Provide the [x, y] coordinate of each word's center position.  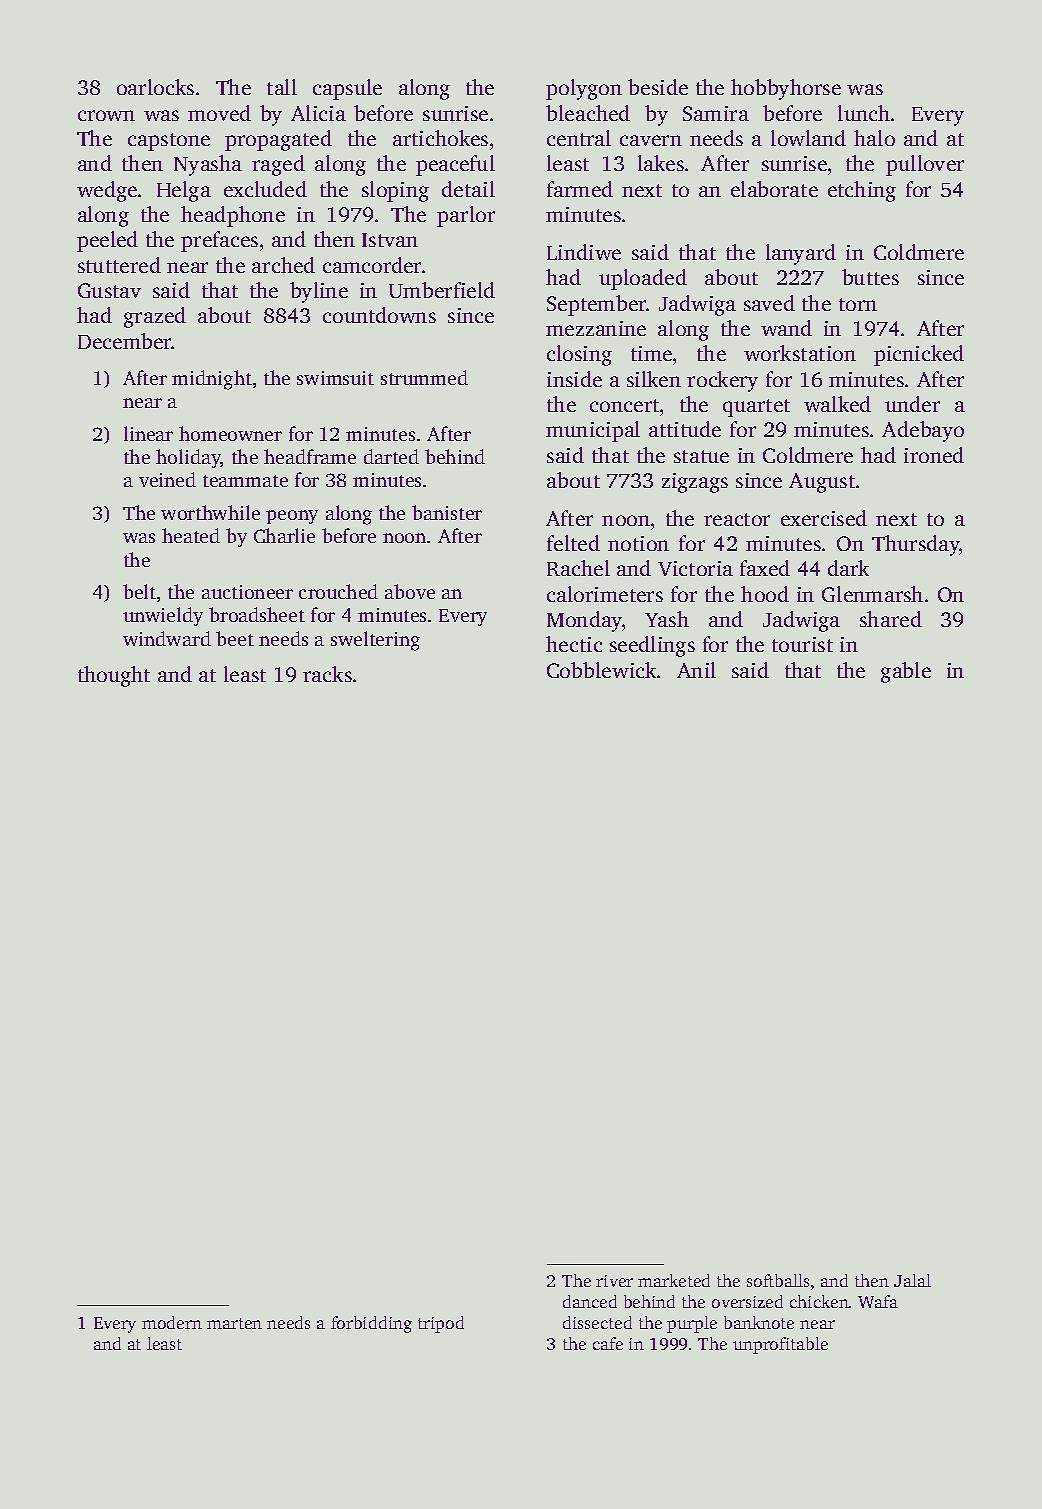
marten [234, 1323]
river [614, 1281]
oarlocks [155, 87]
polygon [584, 89]
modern [172, 1322]
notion [638, 543]
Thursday [916, 545]
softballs [778, 1280]
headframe [310, 456]
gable [906, 672]
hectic [574, 644]
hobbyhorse [786, 89]
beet [235, 638]
